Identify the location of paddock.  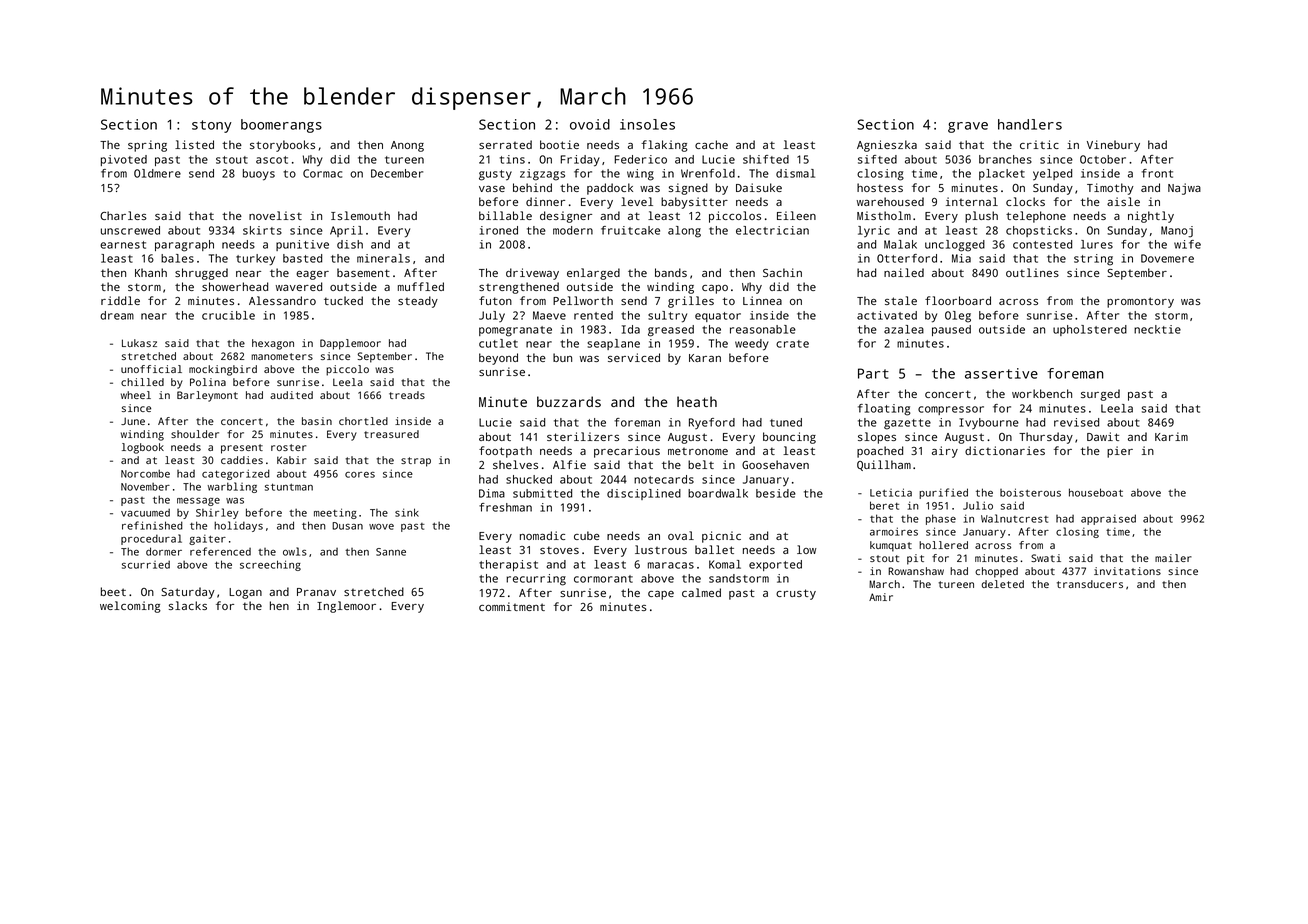
(610, 189).
